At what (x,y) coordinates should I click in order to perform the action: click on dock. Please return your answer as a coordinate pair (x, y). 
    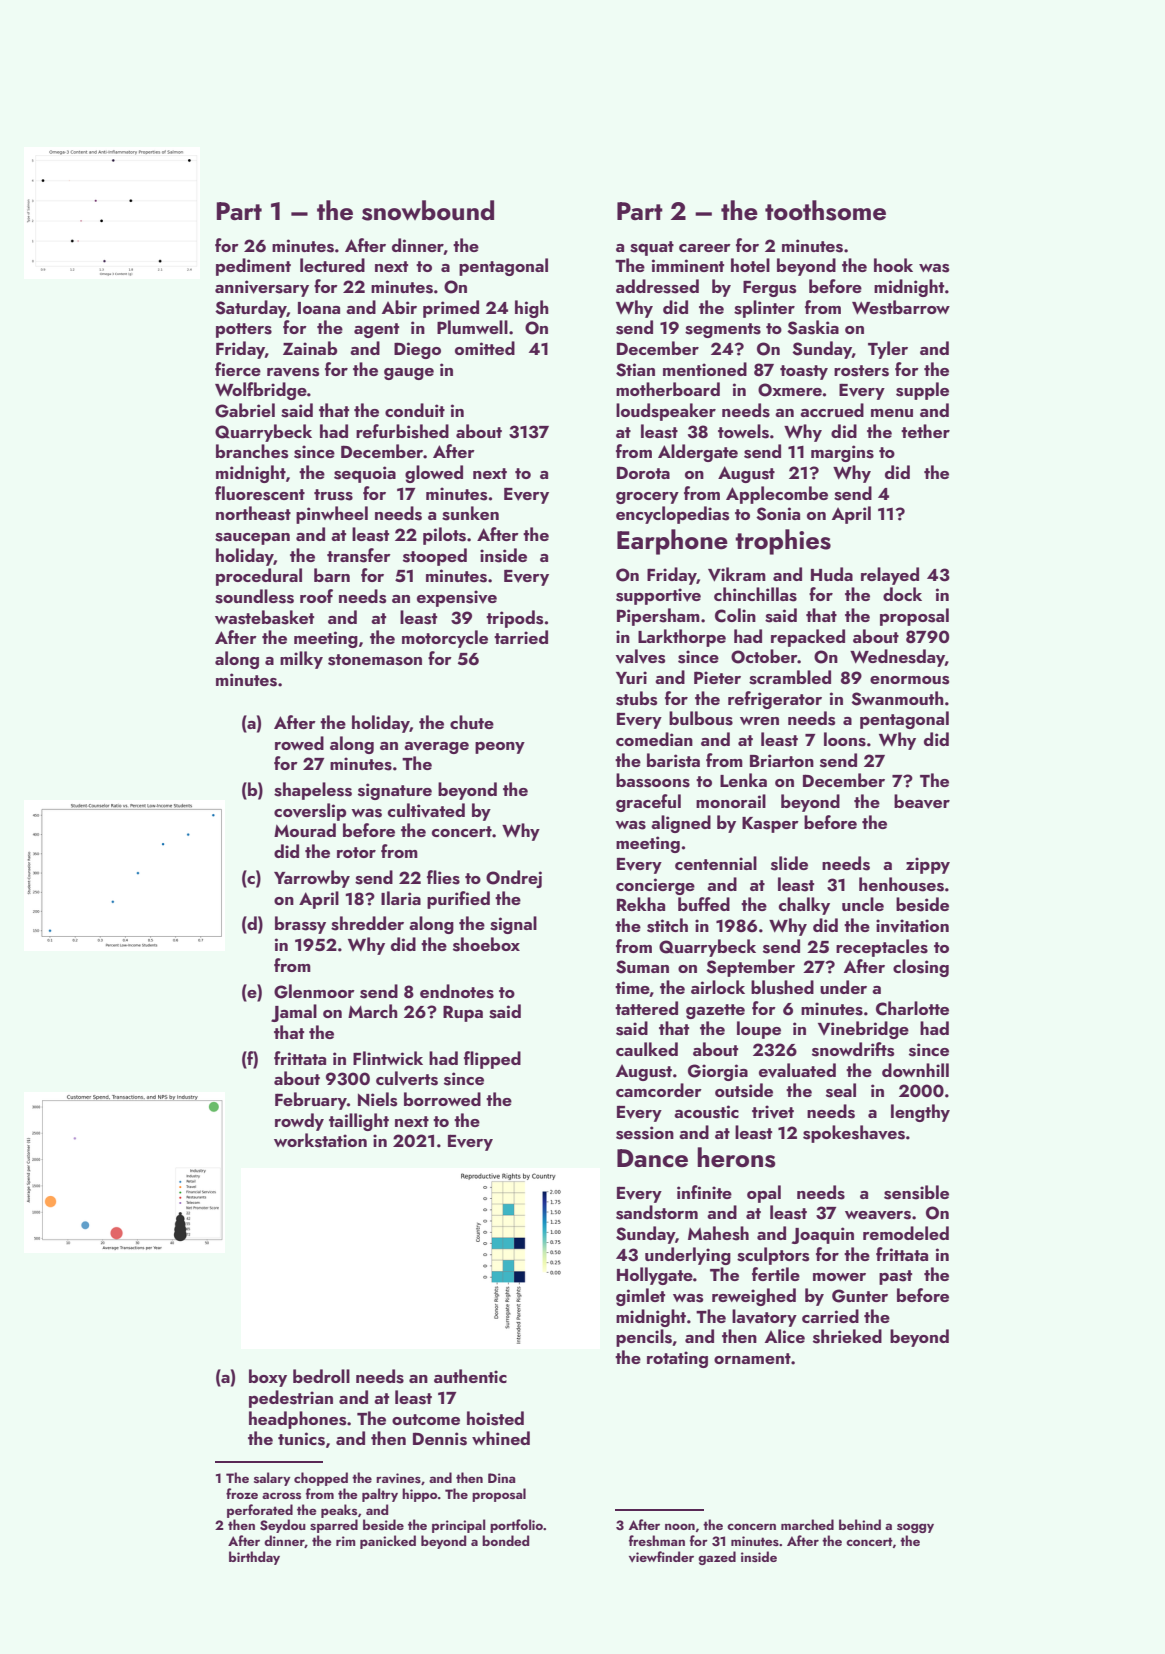
    Looking at the image, I should click on (902, 594).
